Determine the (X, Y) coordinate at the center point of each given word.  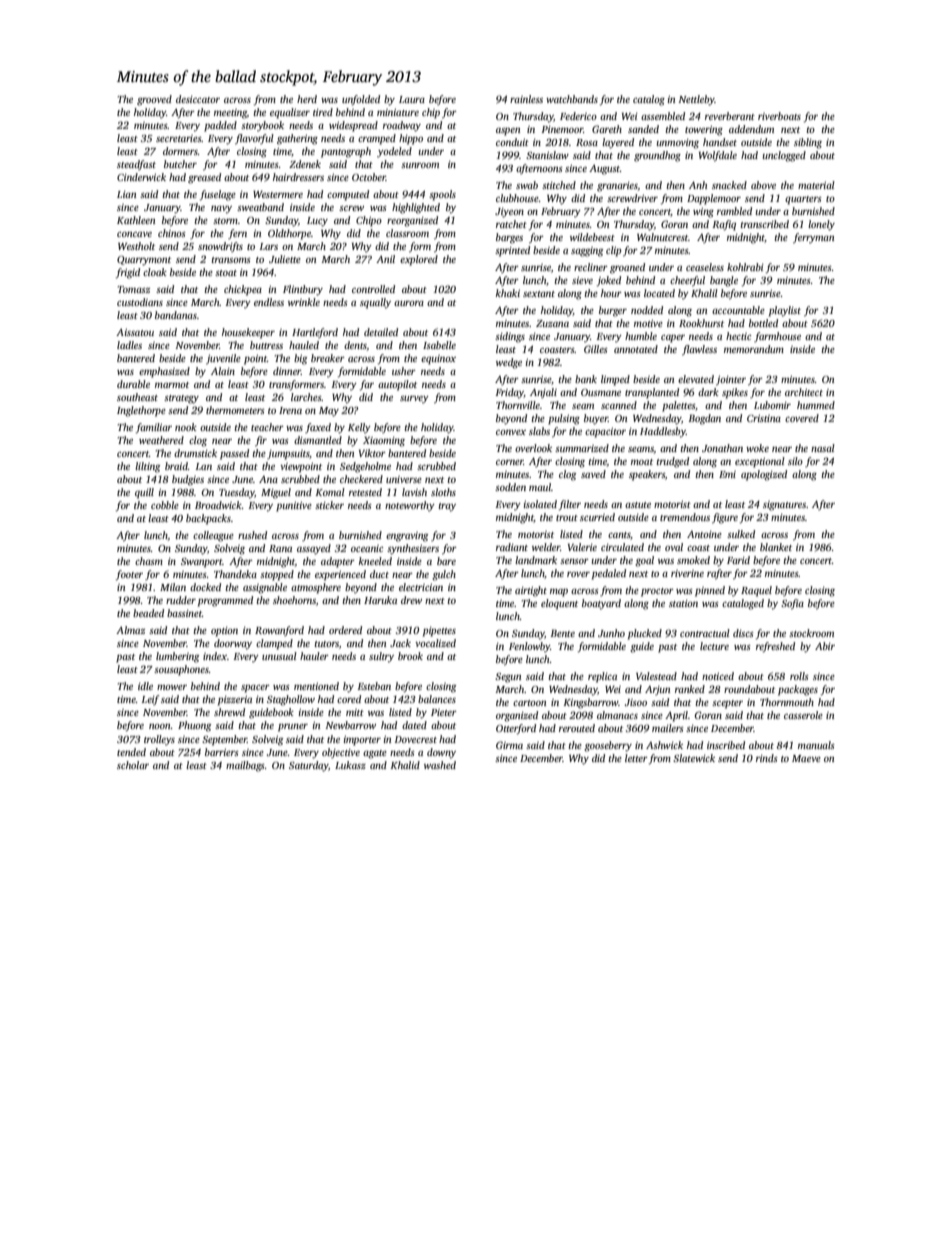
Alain (223, 371)
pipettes (439, 631)
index (215, 656)
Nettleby (696, 100)
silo (795, 461)
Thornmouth (787, 702)
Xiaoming (384, 441)
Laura (412, 99)
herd (307, 99)
